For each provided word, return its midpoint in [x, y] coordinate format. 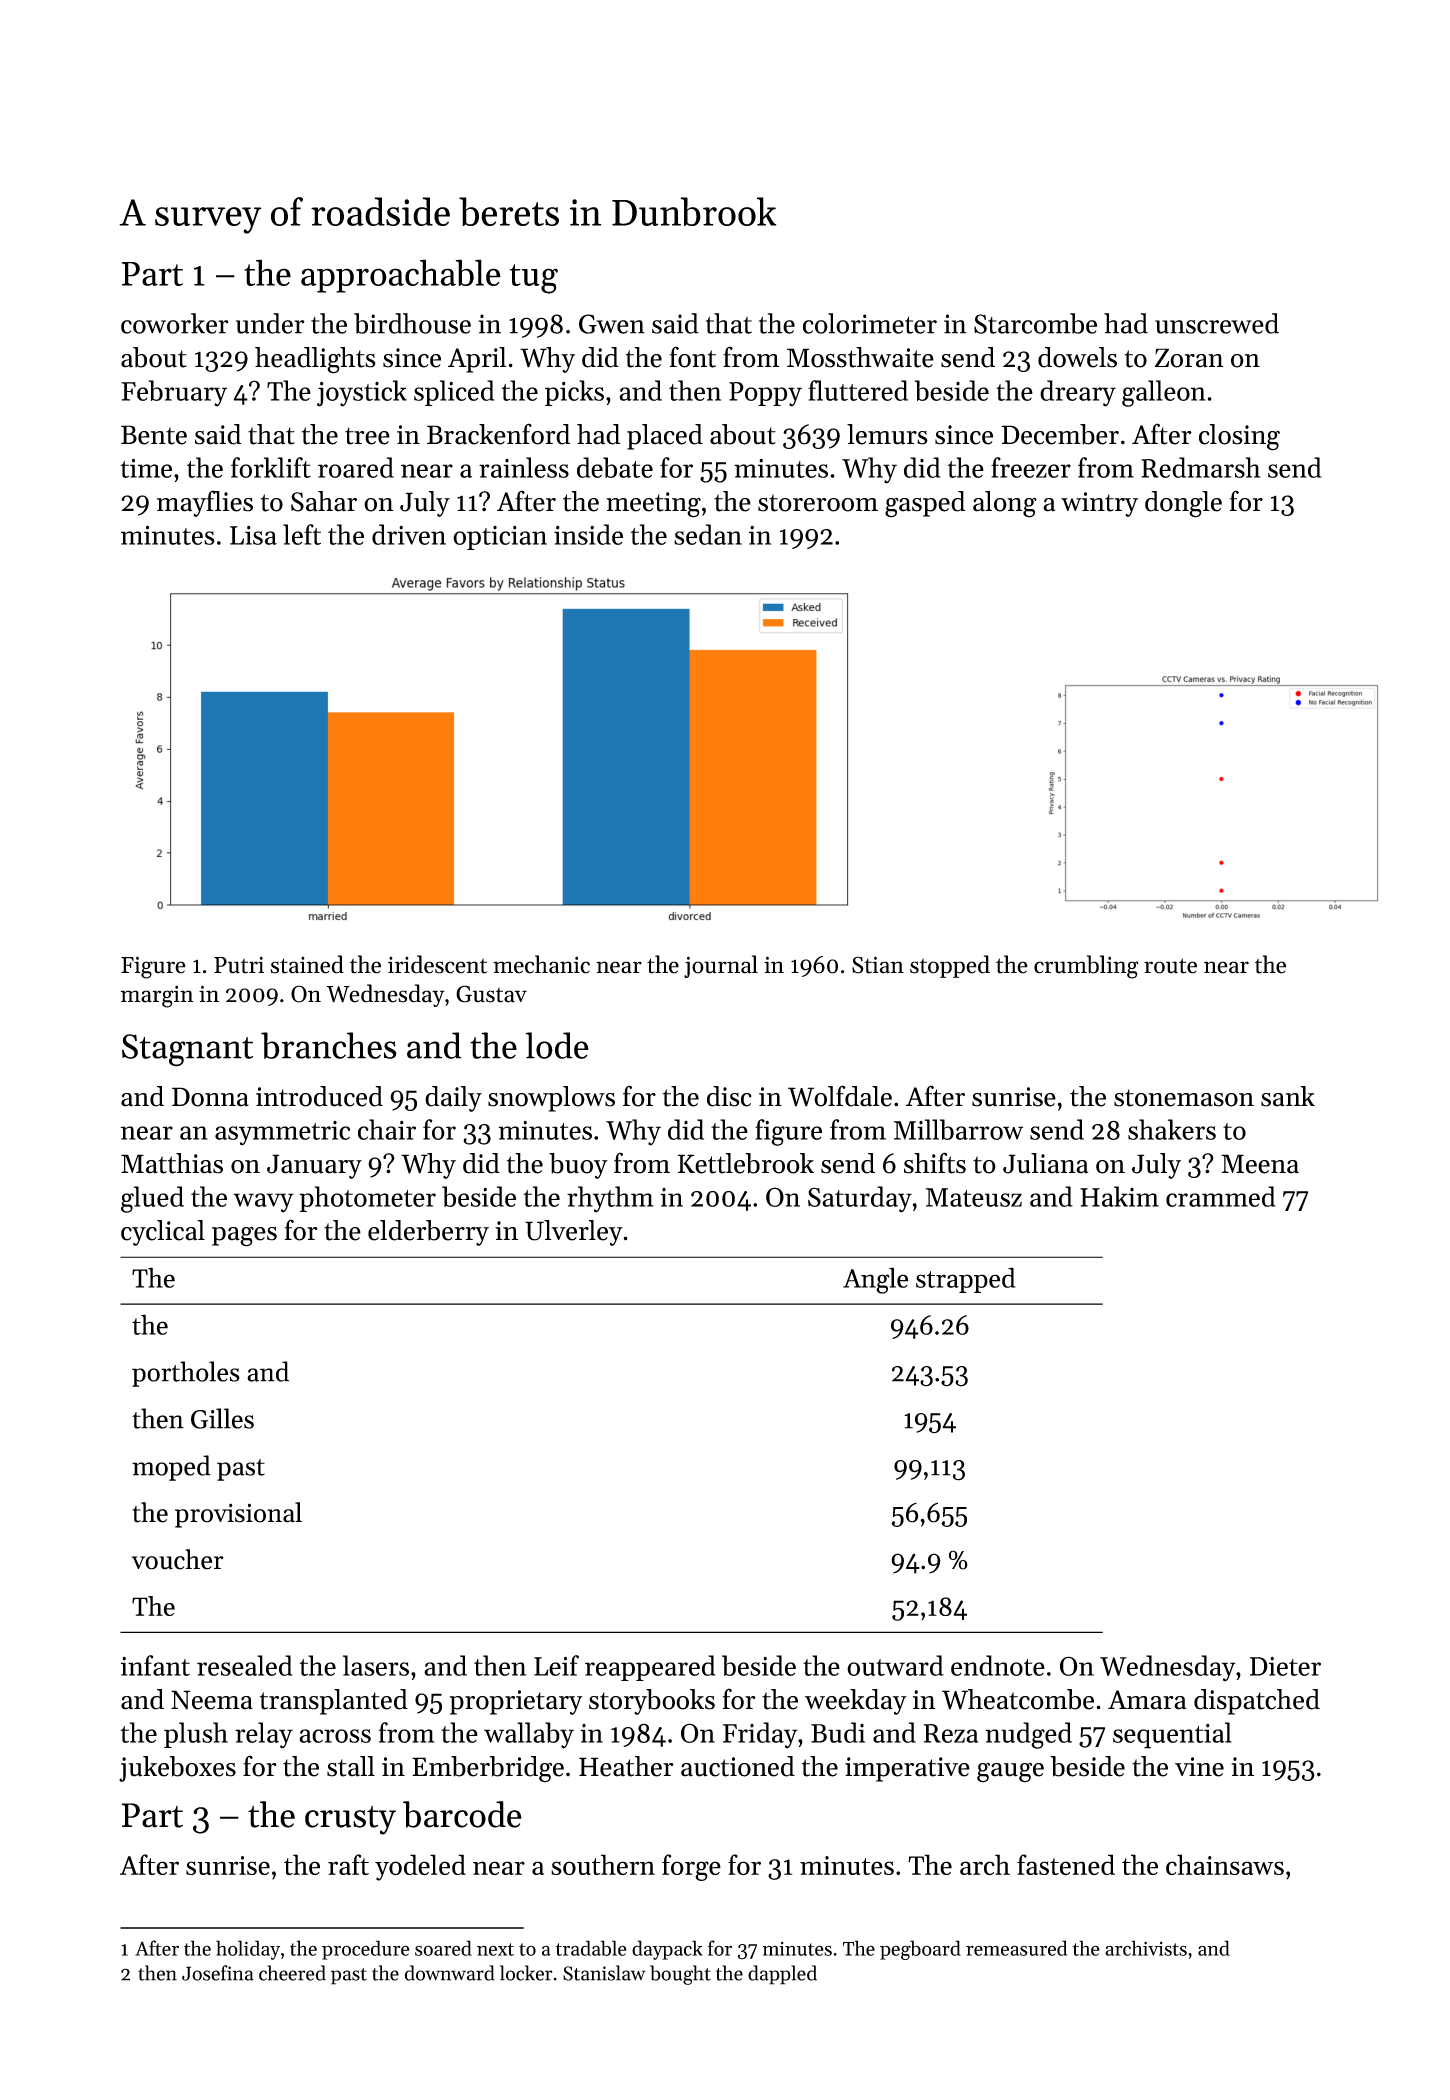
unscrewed [1217, 323]
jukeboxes [177, 1769]
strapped [965, 1280]
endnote [998, 1665]
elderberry [428, 1233]
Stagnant [187, 1050]
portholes [186, 1374]
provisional [238, 1515]
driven [409, 534]
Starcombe [1035, 323]
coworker [174, 323]
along [1005, 504]
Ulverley [574, 1233]
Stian [878, 965]
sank [1288, 1096]
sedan [708, 534]
